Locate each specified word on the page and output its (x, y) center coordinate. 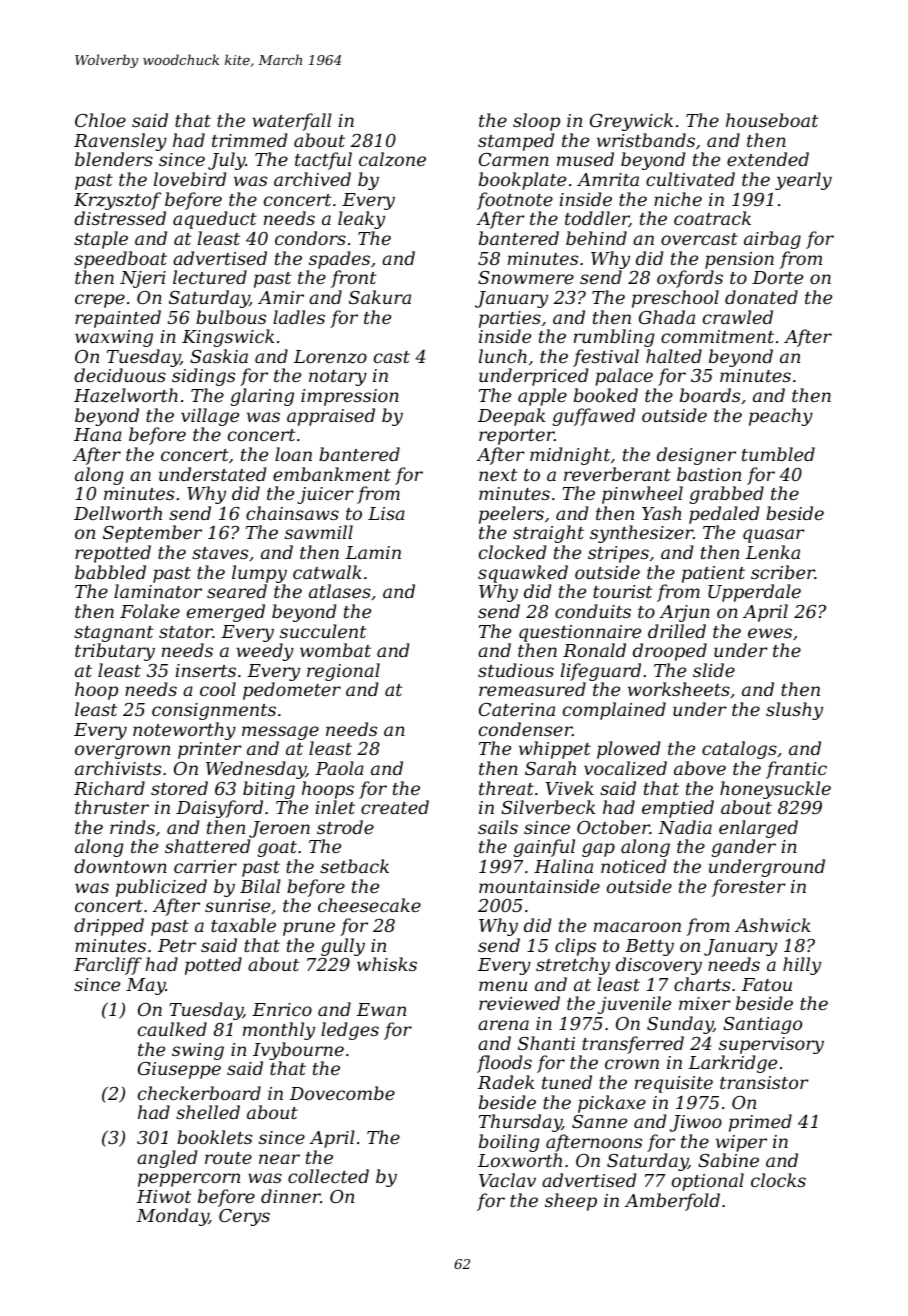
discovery (659, 966)
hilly (802, 966)
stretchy (573, 966)
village (210, 417)
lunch (503, 356)
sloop (536, 122)
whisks (387, 964)
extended (768, 159)
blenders (114, 159)
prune (309, 929)
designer (696, 456)
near (279, 1159)
